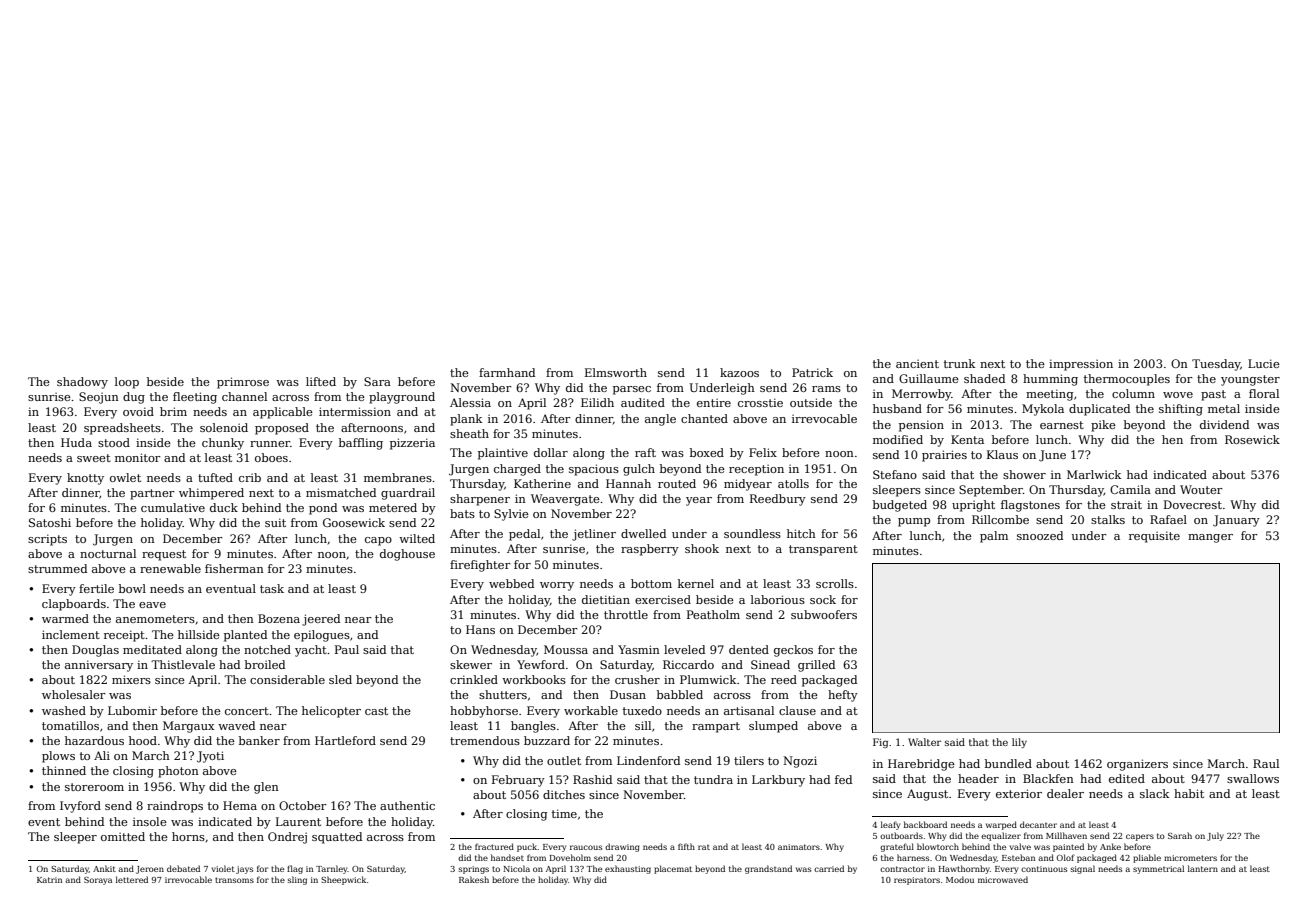 This image has height=924, width=1308. Describe the element at coordinates (303, 805) in the image. I see `October` at that location.
